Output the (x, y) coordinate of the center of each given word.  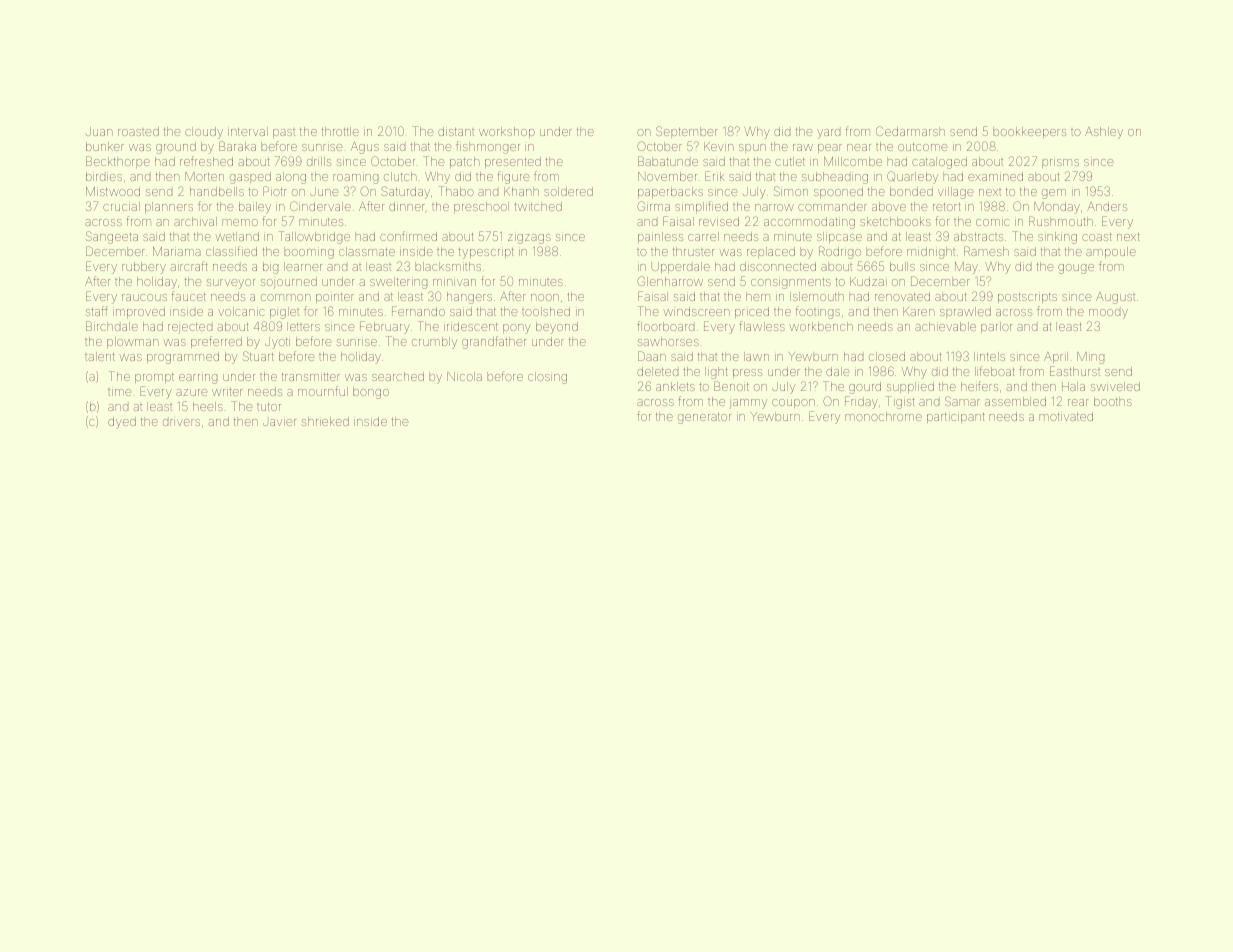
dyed (122, 423)
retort (946, 207)
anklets (675, 386)
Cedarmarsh (910, 131)
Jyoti (277, 343)
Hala (1073, 386)
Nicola (464, 376)
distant (456, 131)
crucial (121, 206)
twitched (538, 206)
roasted (138, 131)
